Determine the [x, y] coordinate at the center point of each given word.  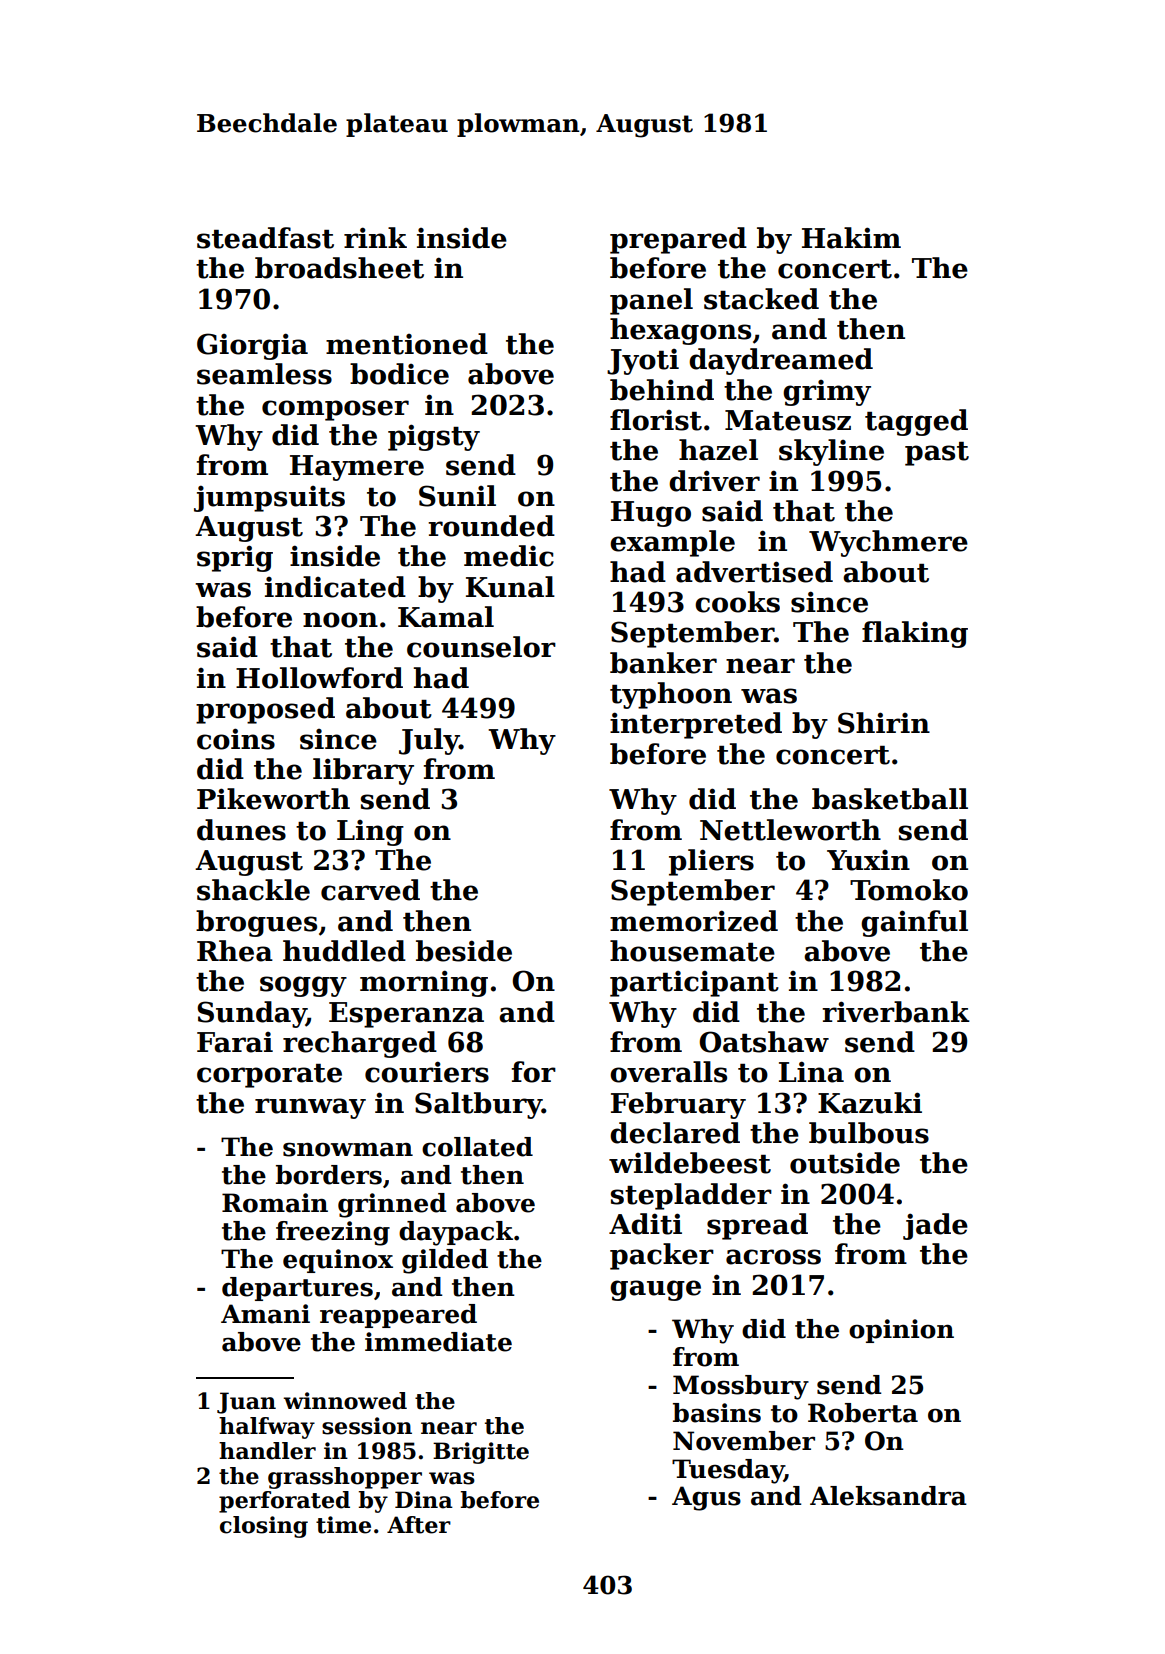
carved [370, 890]
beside [464, 951]
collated [477, 1147]
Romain [275, 1203]
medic [509, 556]
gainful [914, 923]
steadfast [265, 238]
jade [935, 1226]
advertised [754, 572]
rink [375, 237]
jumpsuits [269, 498]
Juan [246, 1403]
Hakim [851, 238]
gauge [655, 1290]
